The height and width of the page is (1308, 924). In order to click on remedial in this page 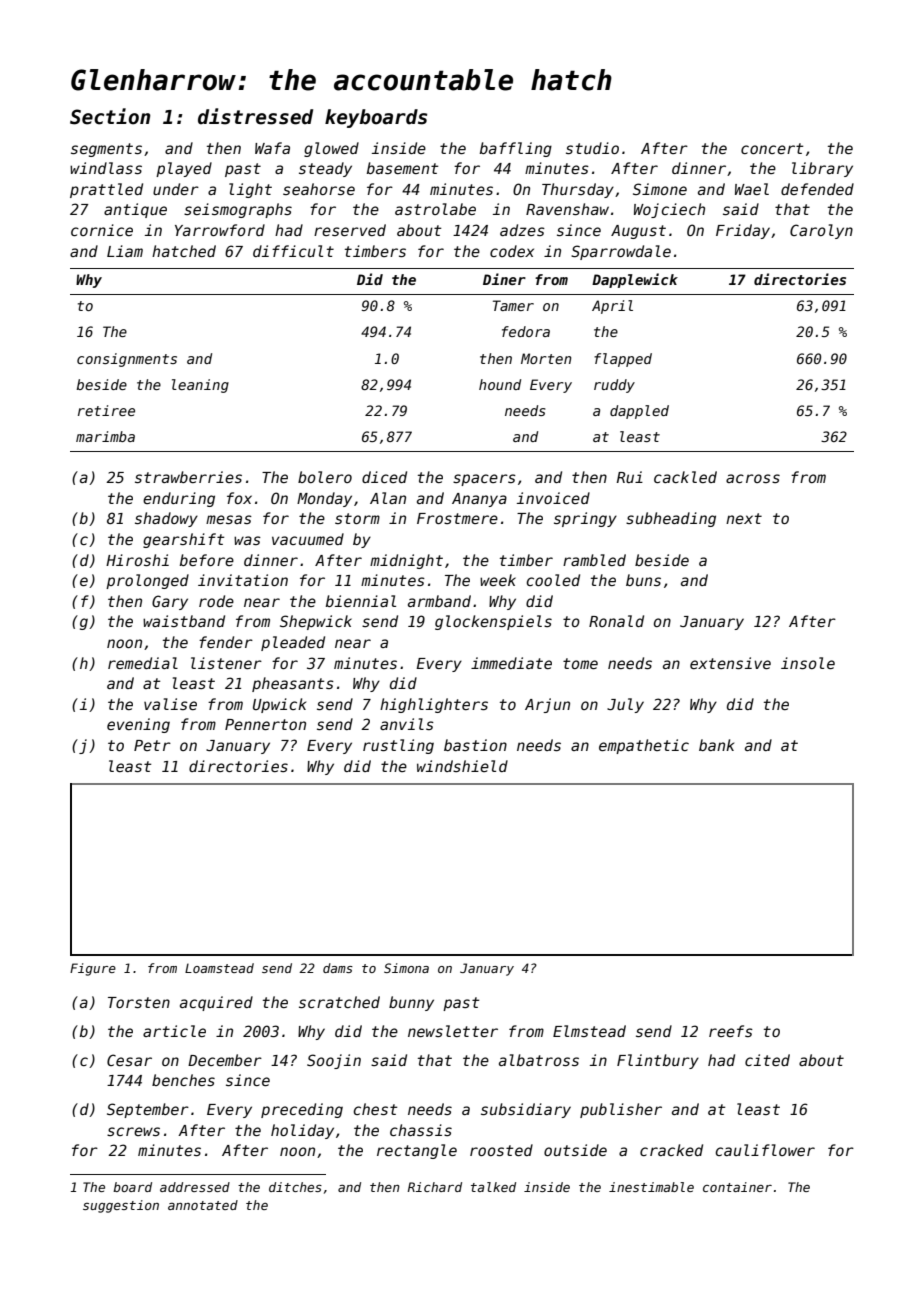, I will do `click(143, 663)`.
